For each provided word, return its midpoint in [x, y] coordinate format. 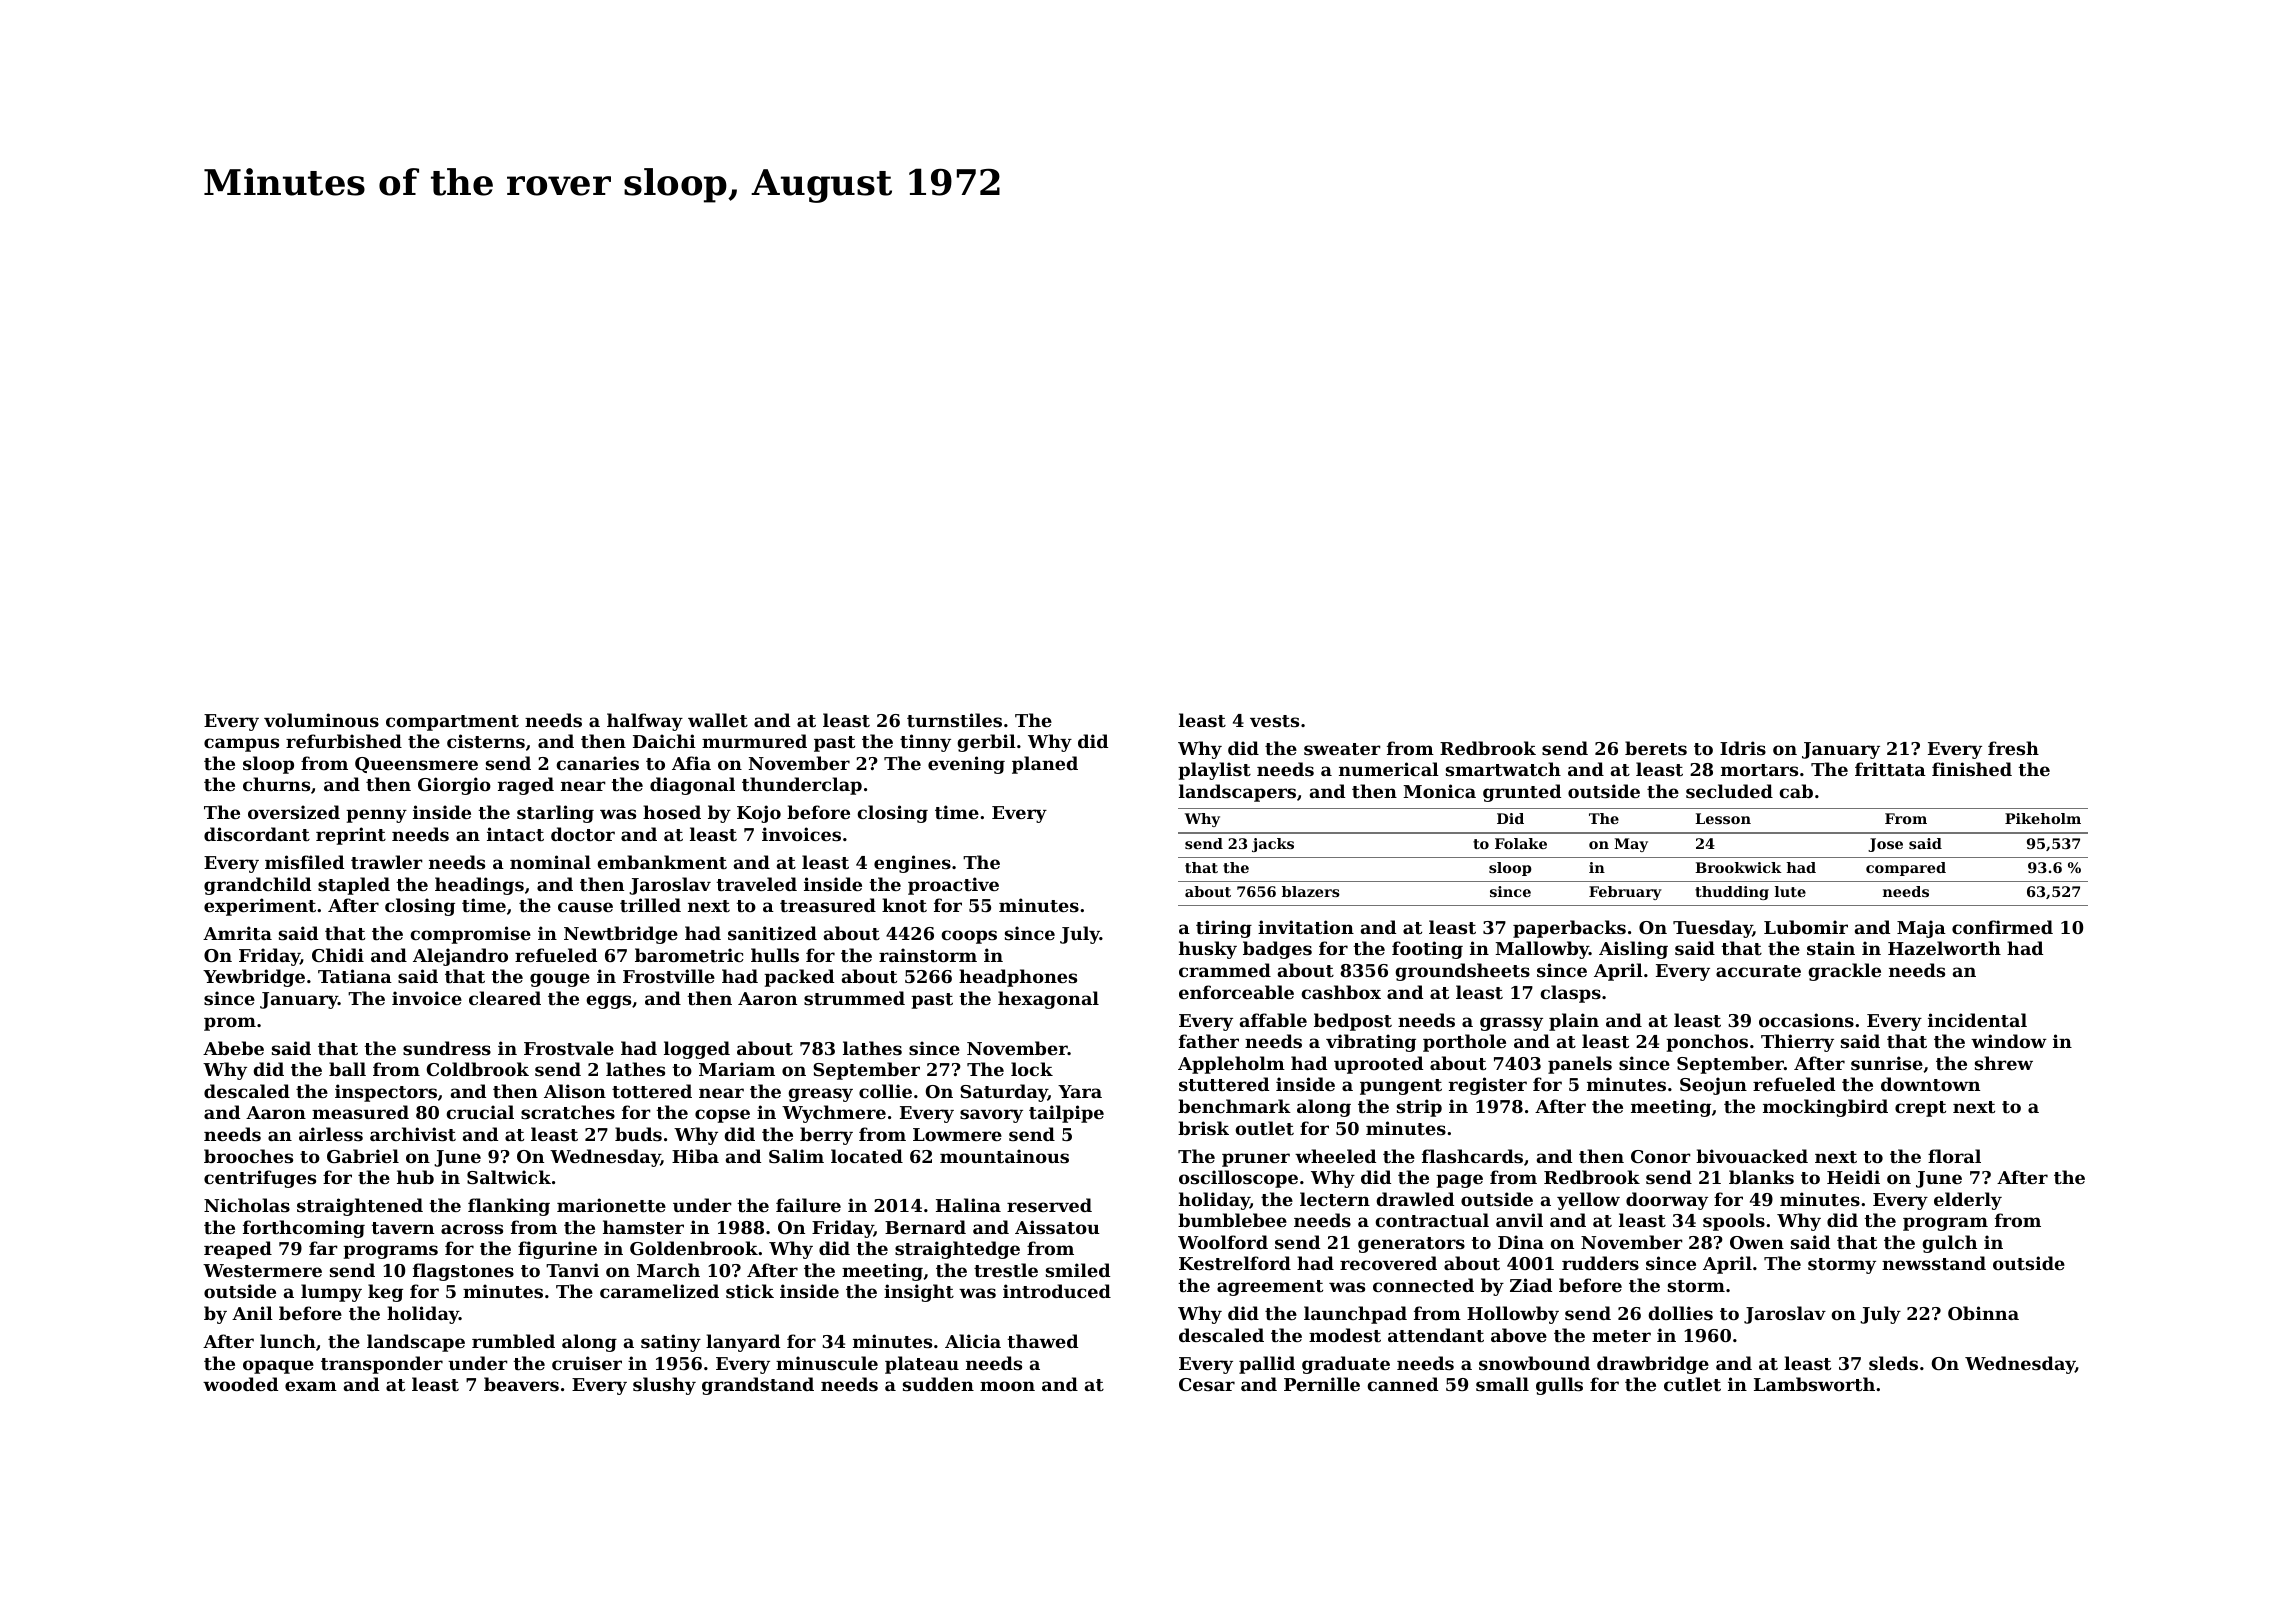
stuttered [1224, 1084]
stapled [354, 886]
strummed [854, 998]
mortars [1759, 770]
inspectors [386, 1093]
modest [1345, 1335]
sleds [1893, 1363]
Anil [252, 1313]
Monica [1439, 791]
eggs [608, 1002]
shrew [2004, 1063]
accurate [1758, 971]
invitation [1306, 927]
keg [385, 1293]
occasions [1806, 1020]
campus [241, 745]
